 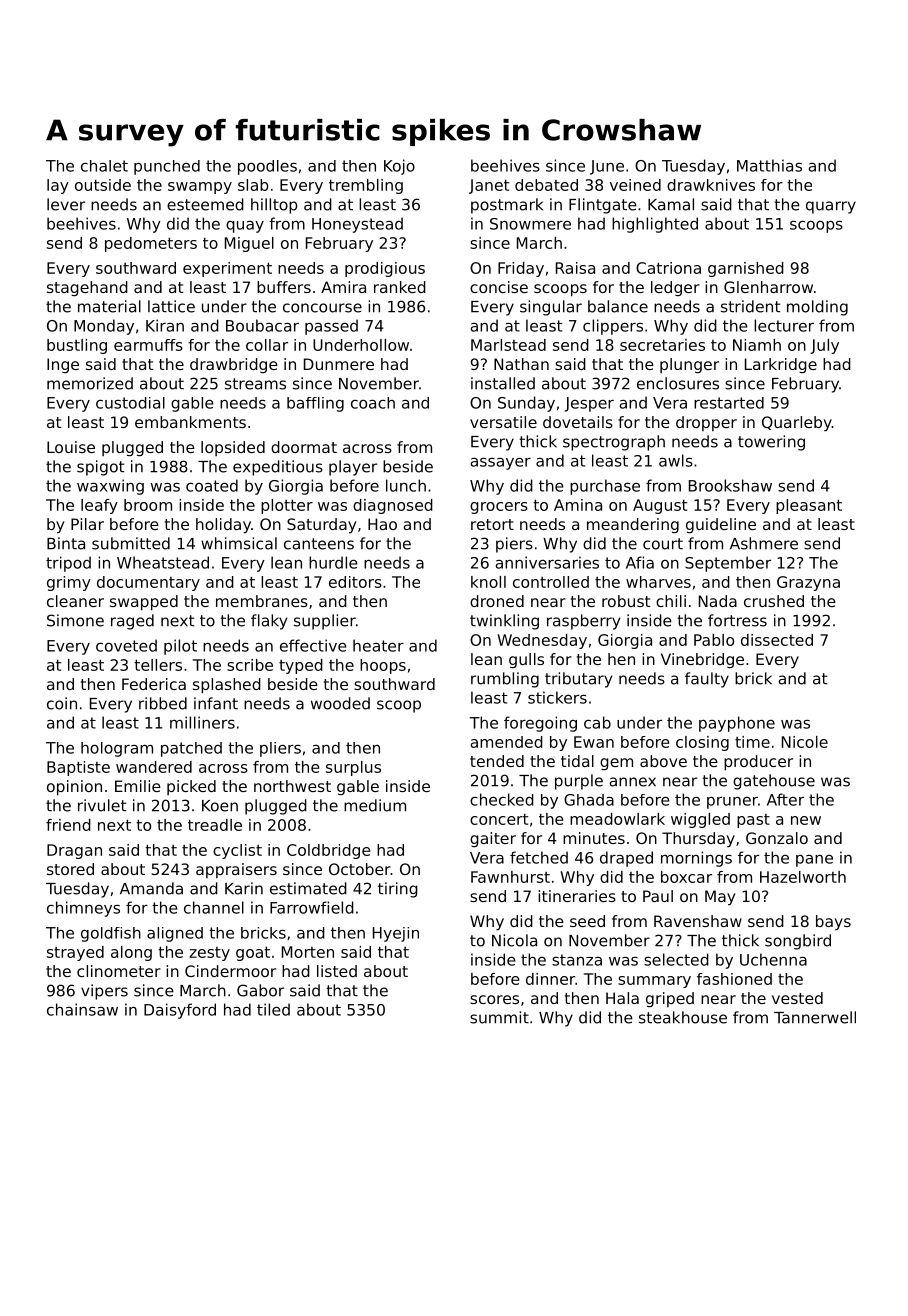 What do you see at coordinates (514, 940) in the page?
I see `Nicola` at bounding box center [514, 940].
